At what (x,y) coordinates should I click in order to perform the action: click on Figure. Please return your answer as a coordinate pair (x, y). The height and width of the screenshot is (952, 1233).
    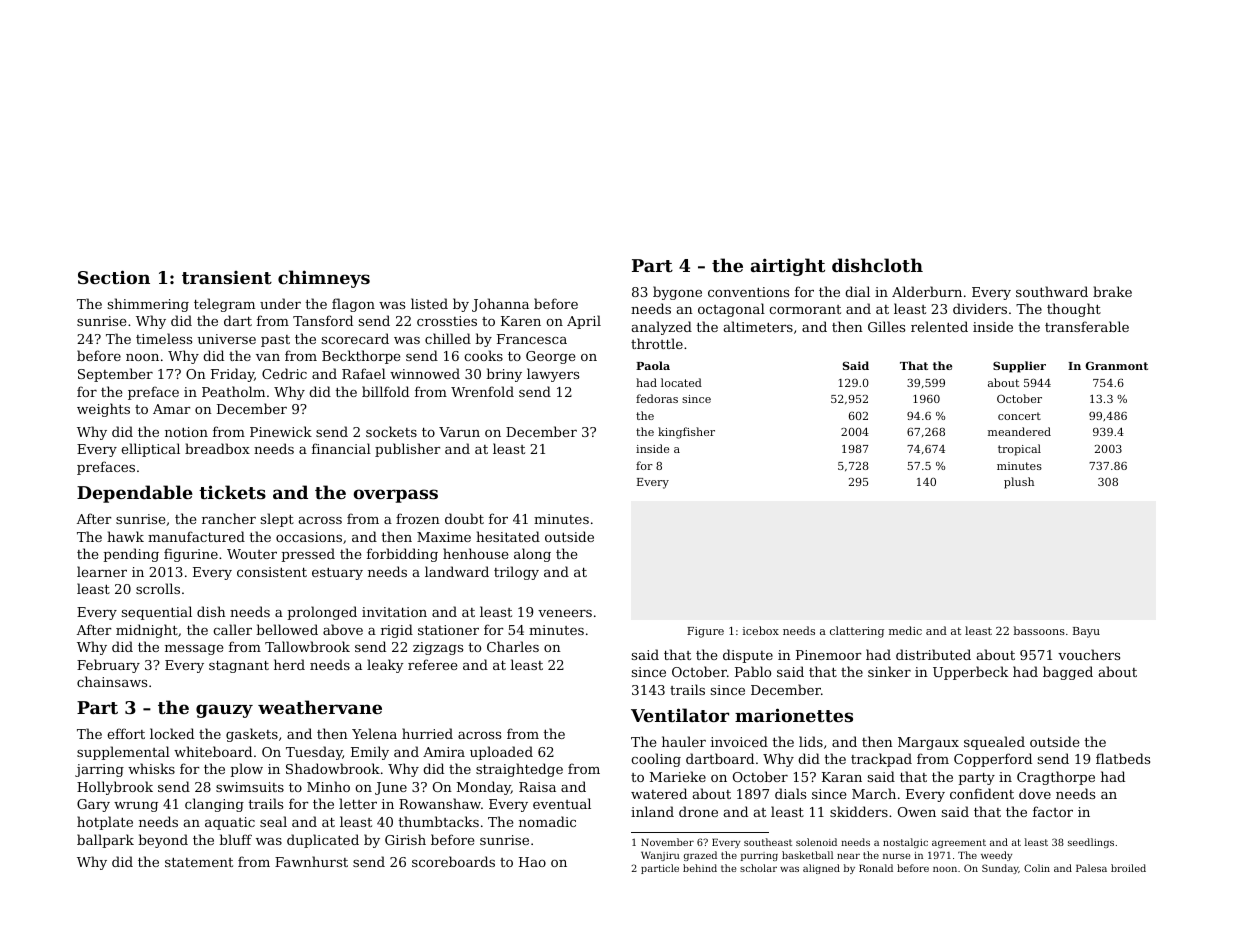
    Looking at the image, I should click on (705, 632).
